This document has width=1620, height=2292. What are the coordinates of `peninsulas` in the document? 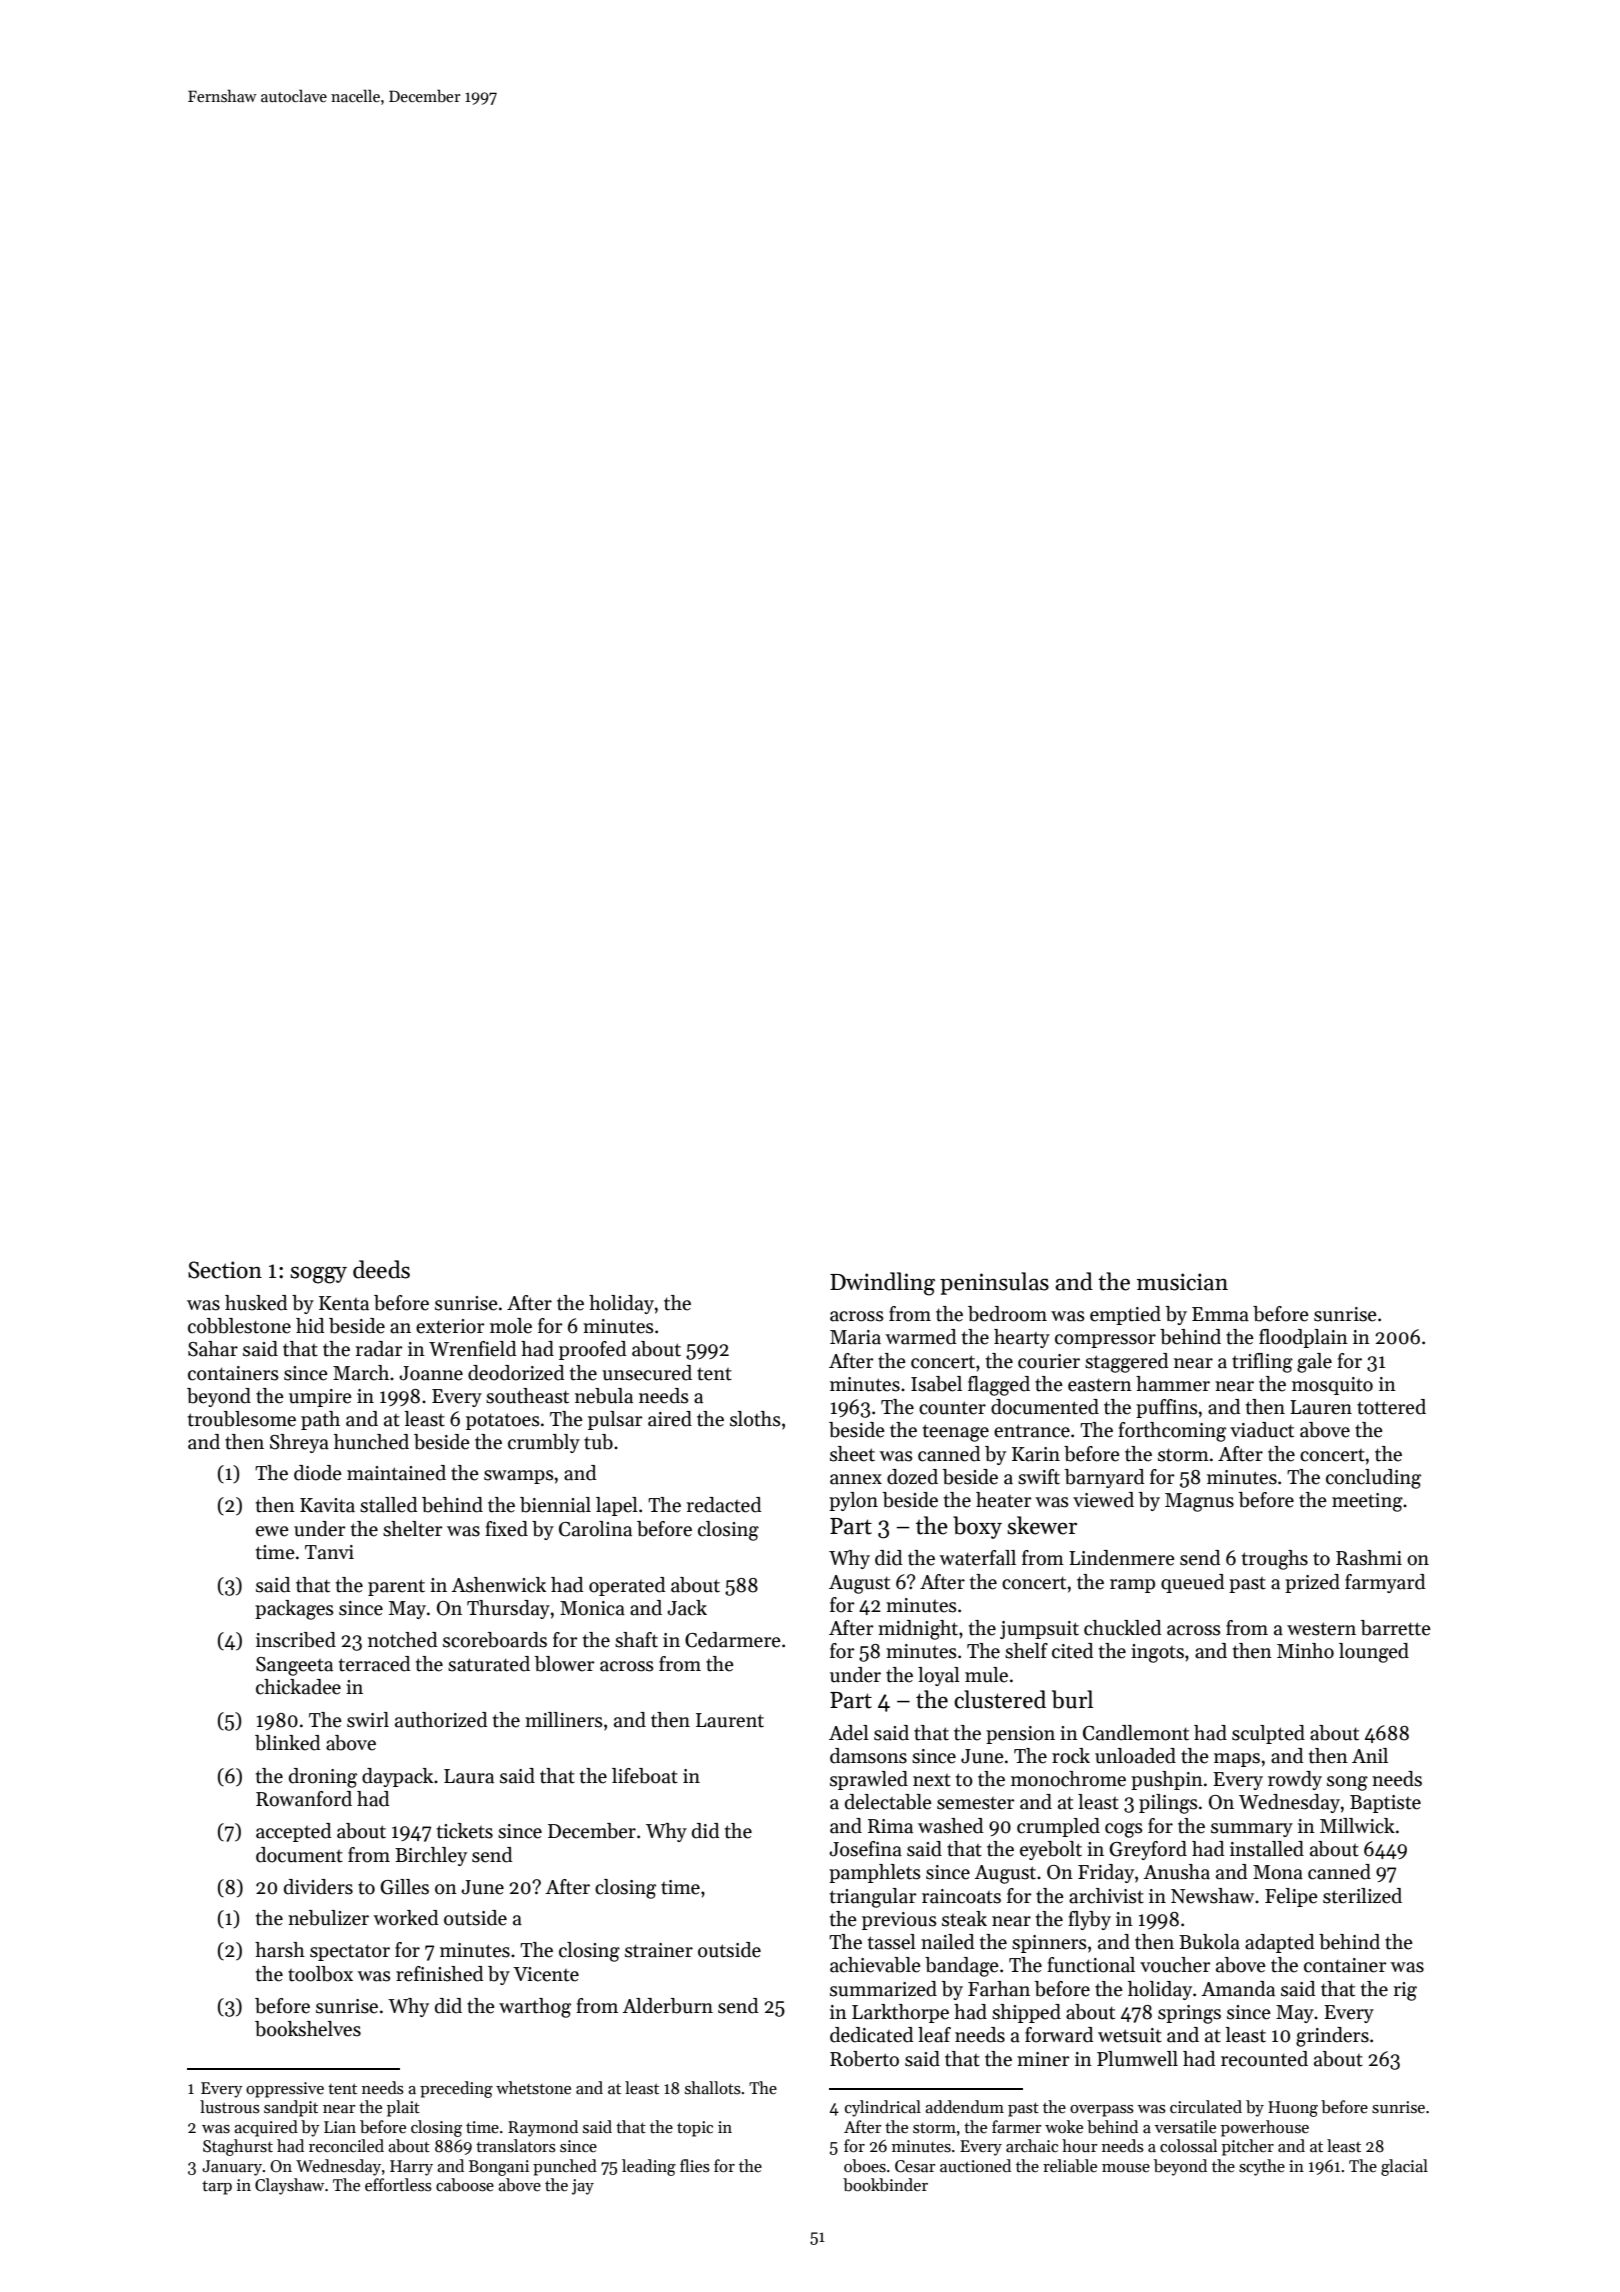 It's located at (994, 1283).
